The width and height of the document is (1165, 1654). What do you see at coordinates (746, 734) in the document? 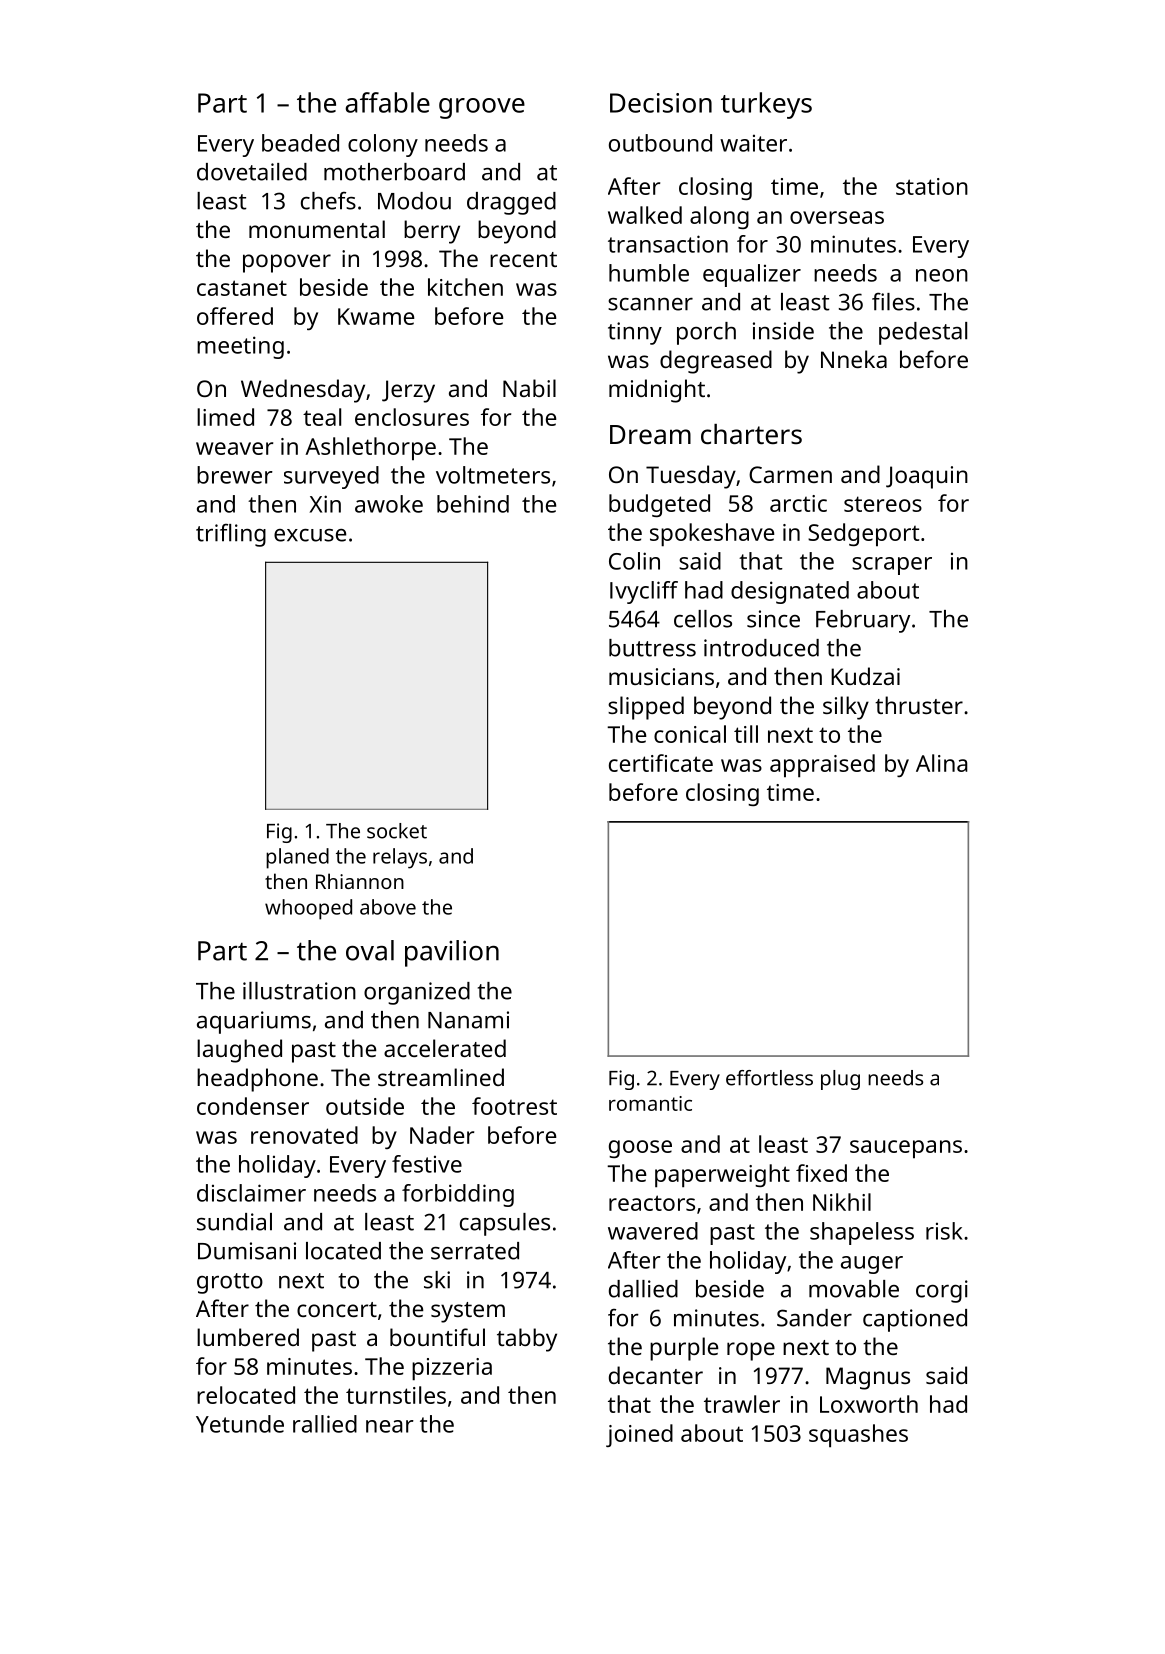
I see `till` at bounding box center [746, 734].
